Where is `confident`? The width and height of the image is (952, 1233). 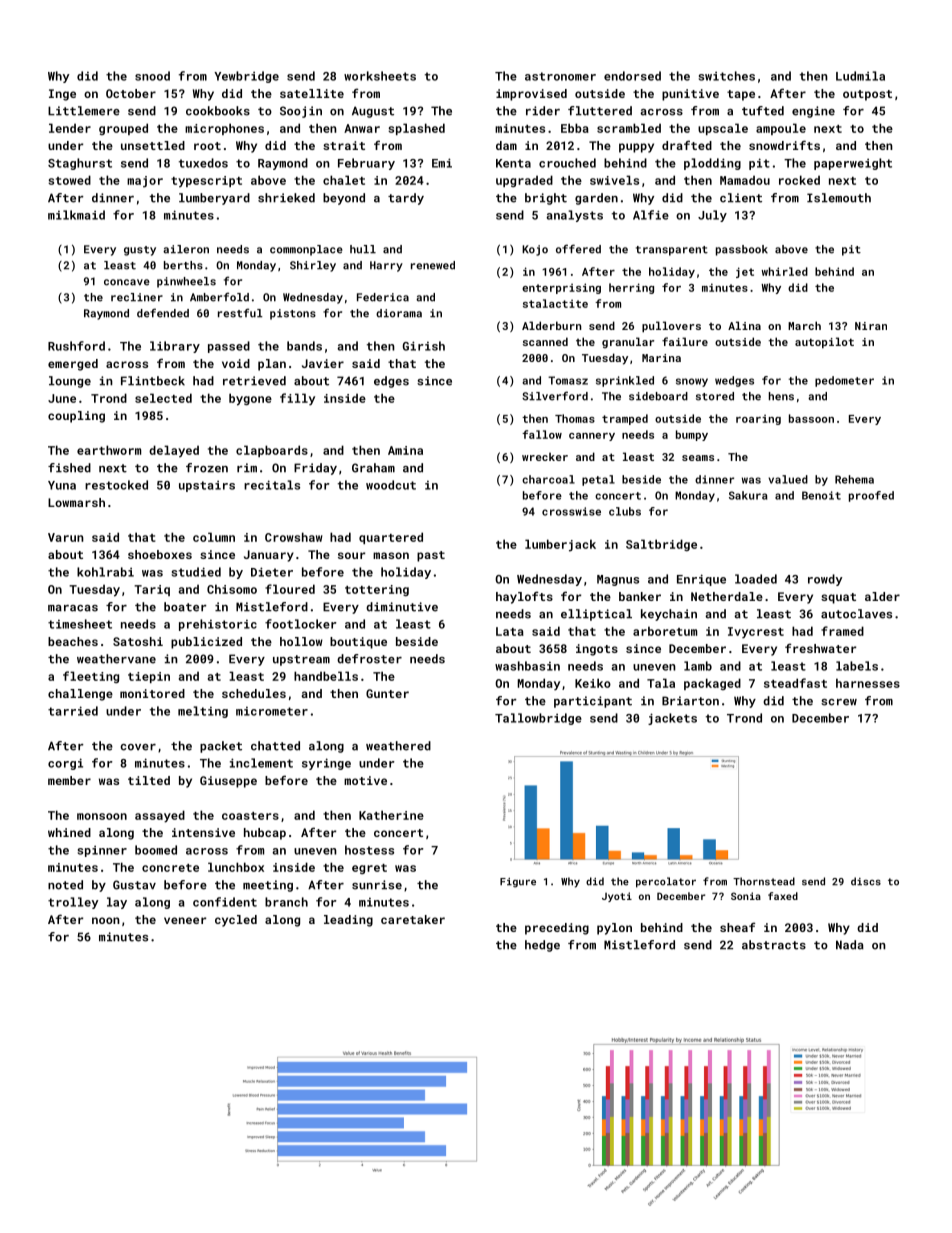 confident is located at coordinates (225, 902).
